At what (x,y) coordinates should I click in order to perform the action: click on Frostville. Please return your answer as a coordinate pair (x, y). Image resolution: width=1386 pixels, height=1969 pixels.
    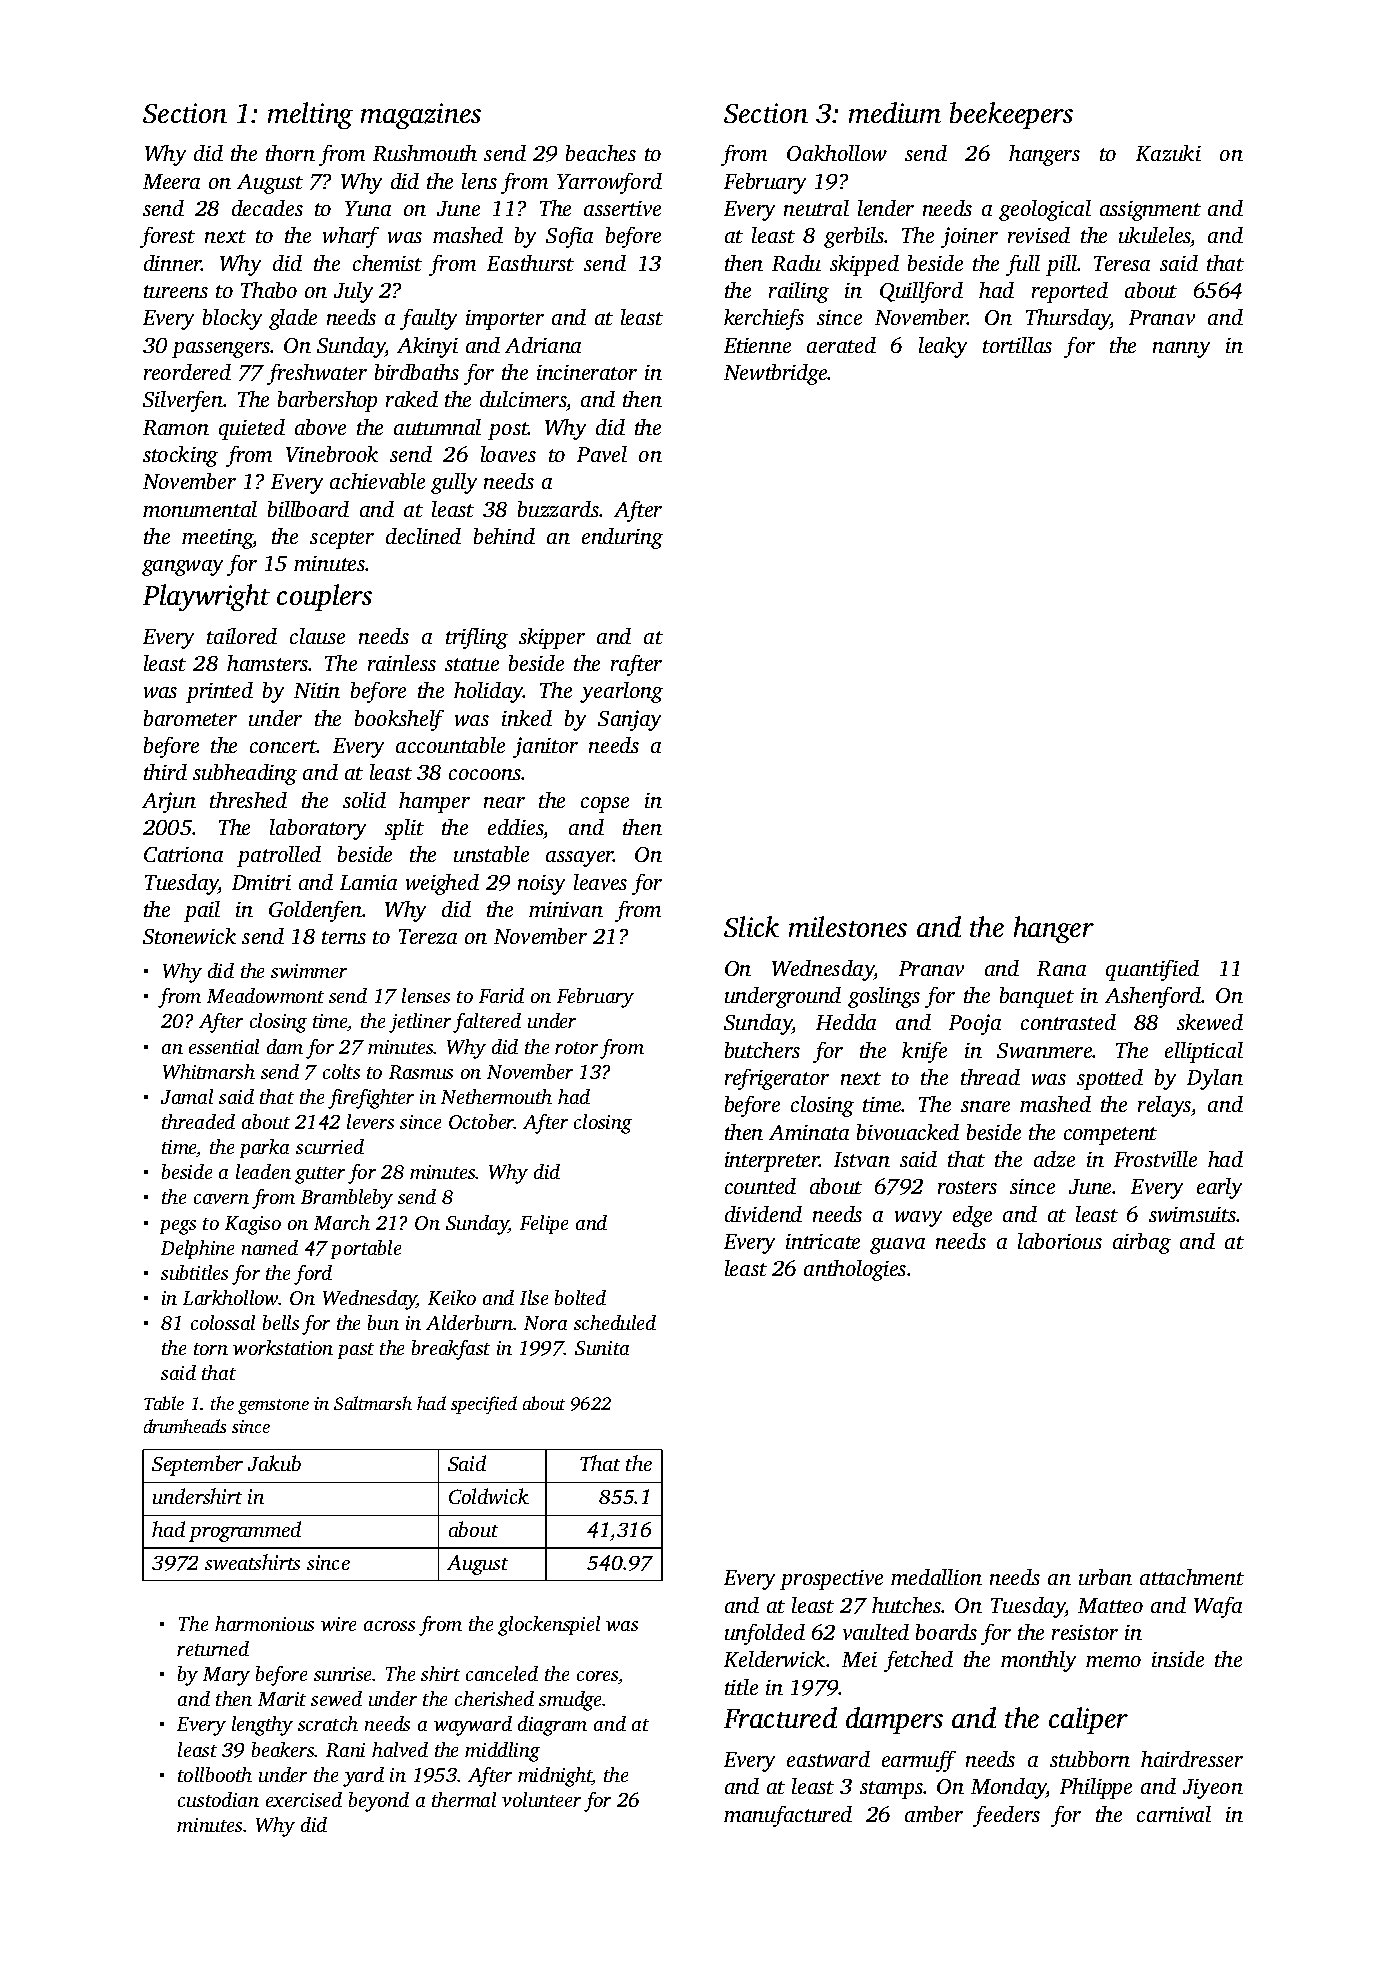
    Looking at the image, I should click on (1155, 1159).
